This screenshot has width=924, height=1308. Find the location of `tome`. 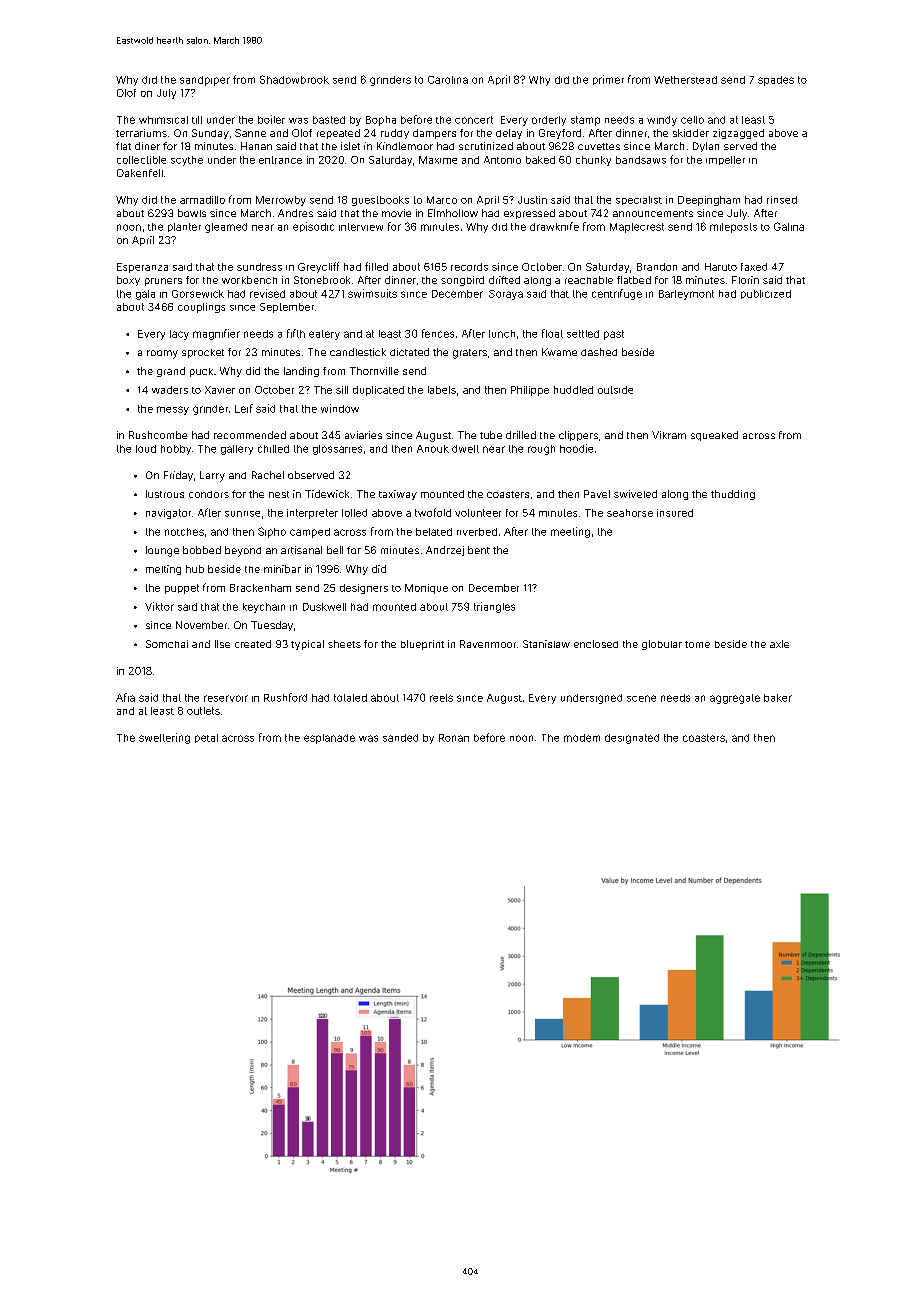

tome is located at coordinates (697, 644).
